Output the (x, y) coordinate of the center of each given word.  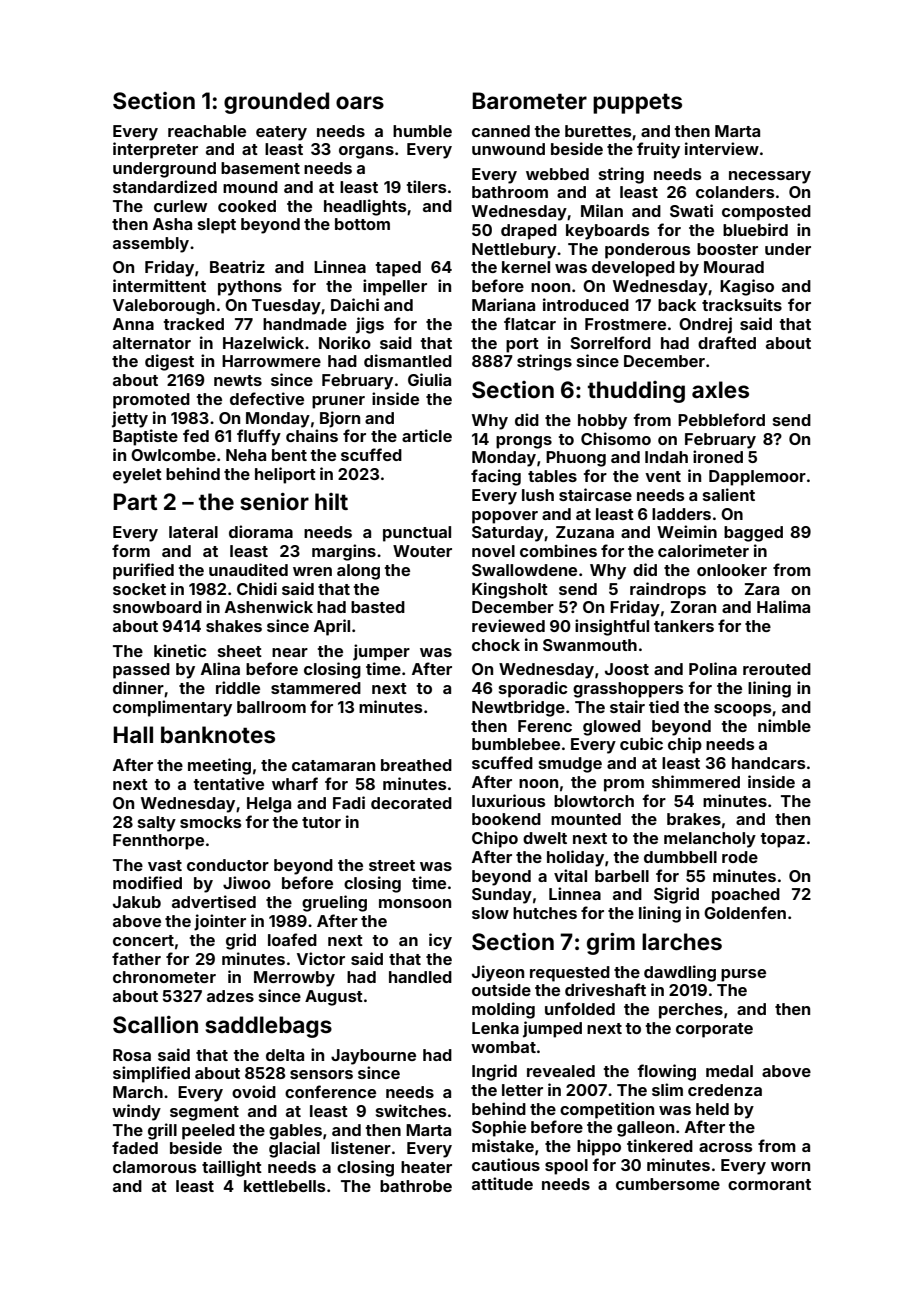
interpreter (155, 150)
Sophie (499, 1128)
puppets (637, 103)
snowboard (157, 607)
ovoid (254, 1091)
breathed (416, 765)
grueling (334, 903)
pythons (250, 288)
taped (398, 269)
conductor (228, 865)
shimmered (696, 781)
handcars (769, 763)
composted (766, 213)
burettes (598, 131)
